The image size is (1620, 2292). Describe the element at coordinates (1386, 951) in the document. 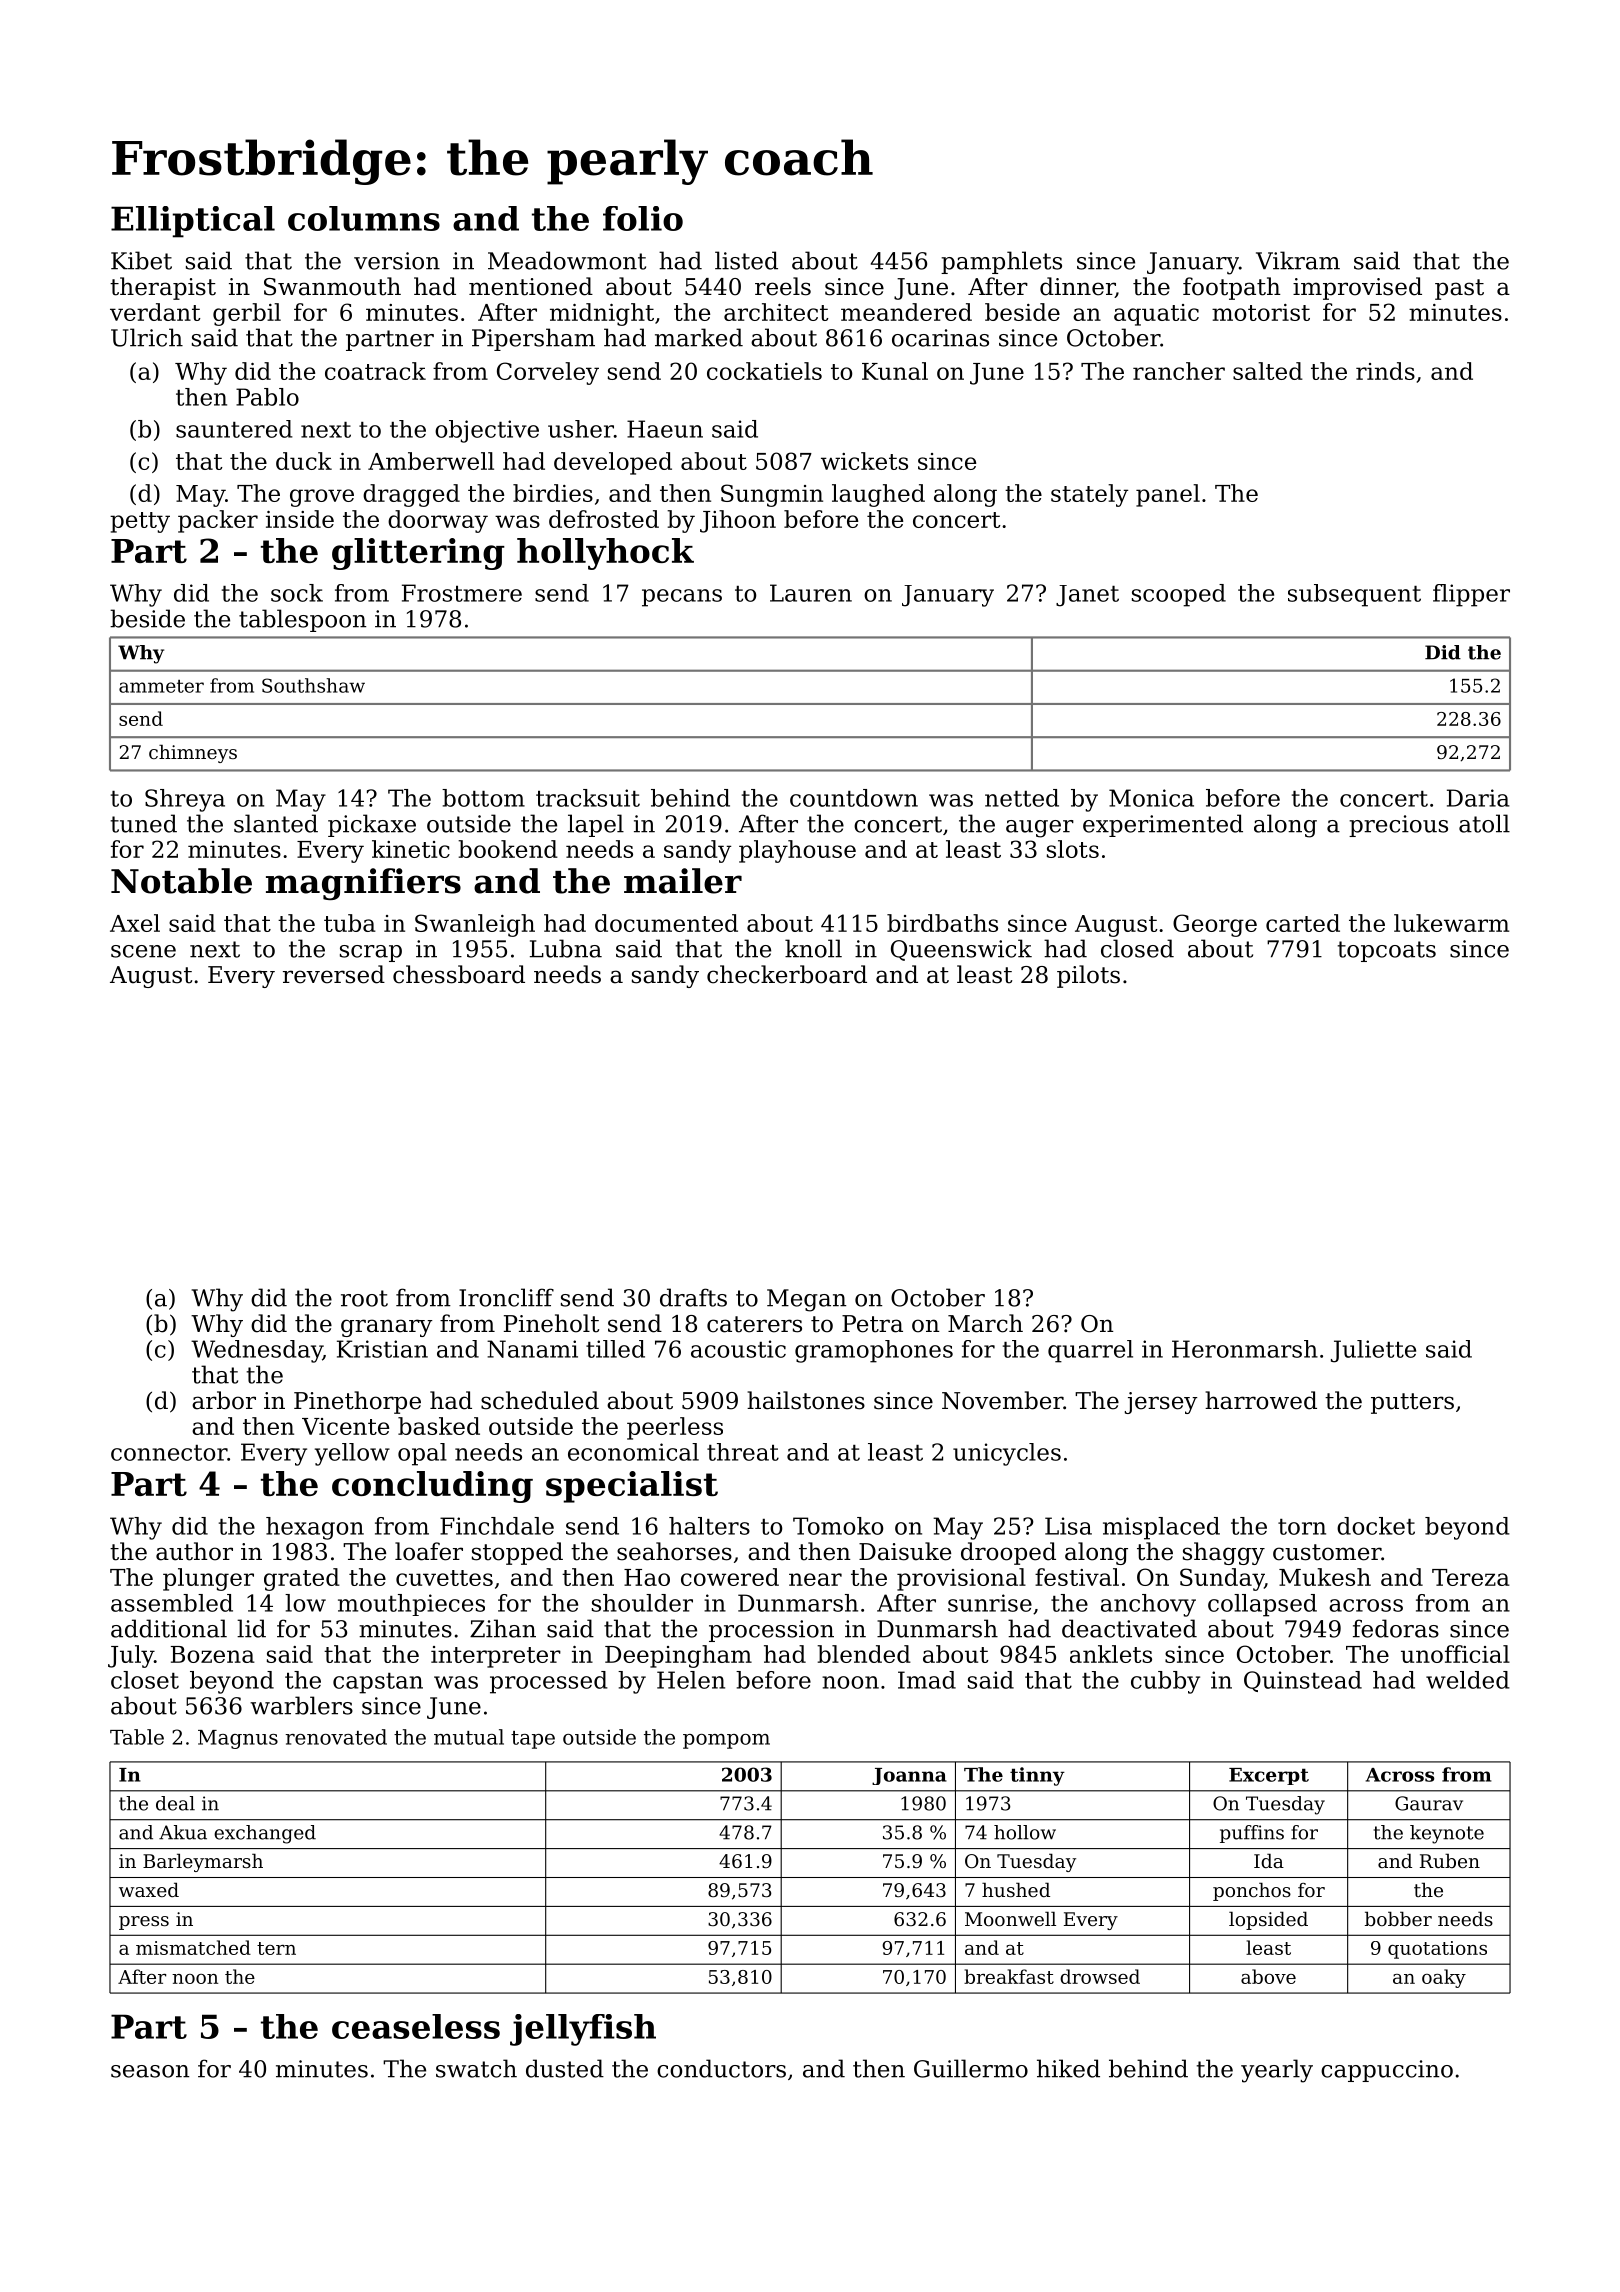

I see `topcoats` at that location.
